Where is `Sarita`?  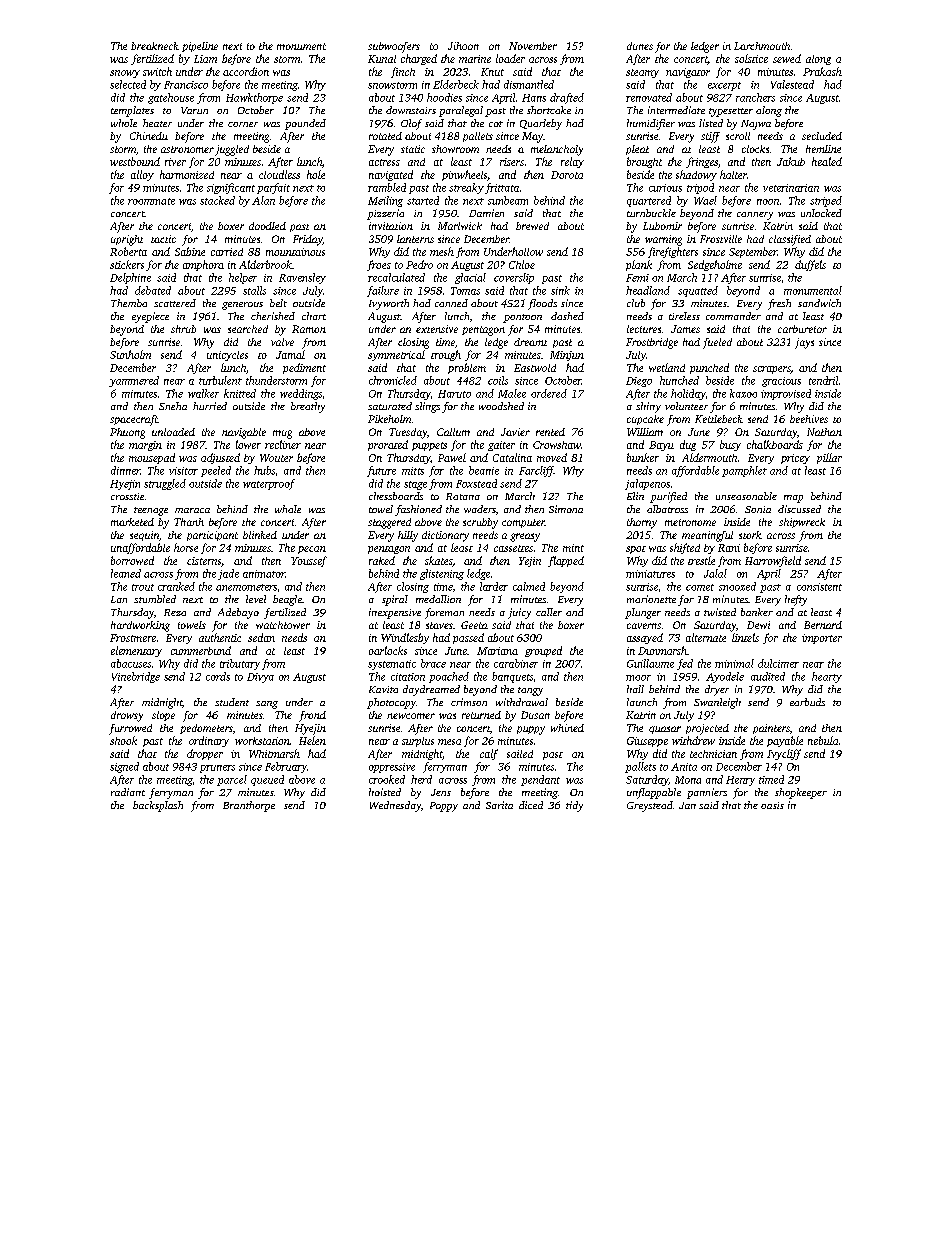 Sarita is located at coordinates (499, 805).
